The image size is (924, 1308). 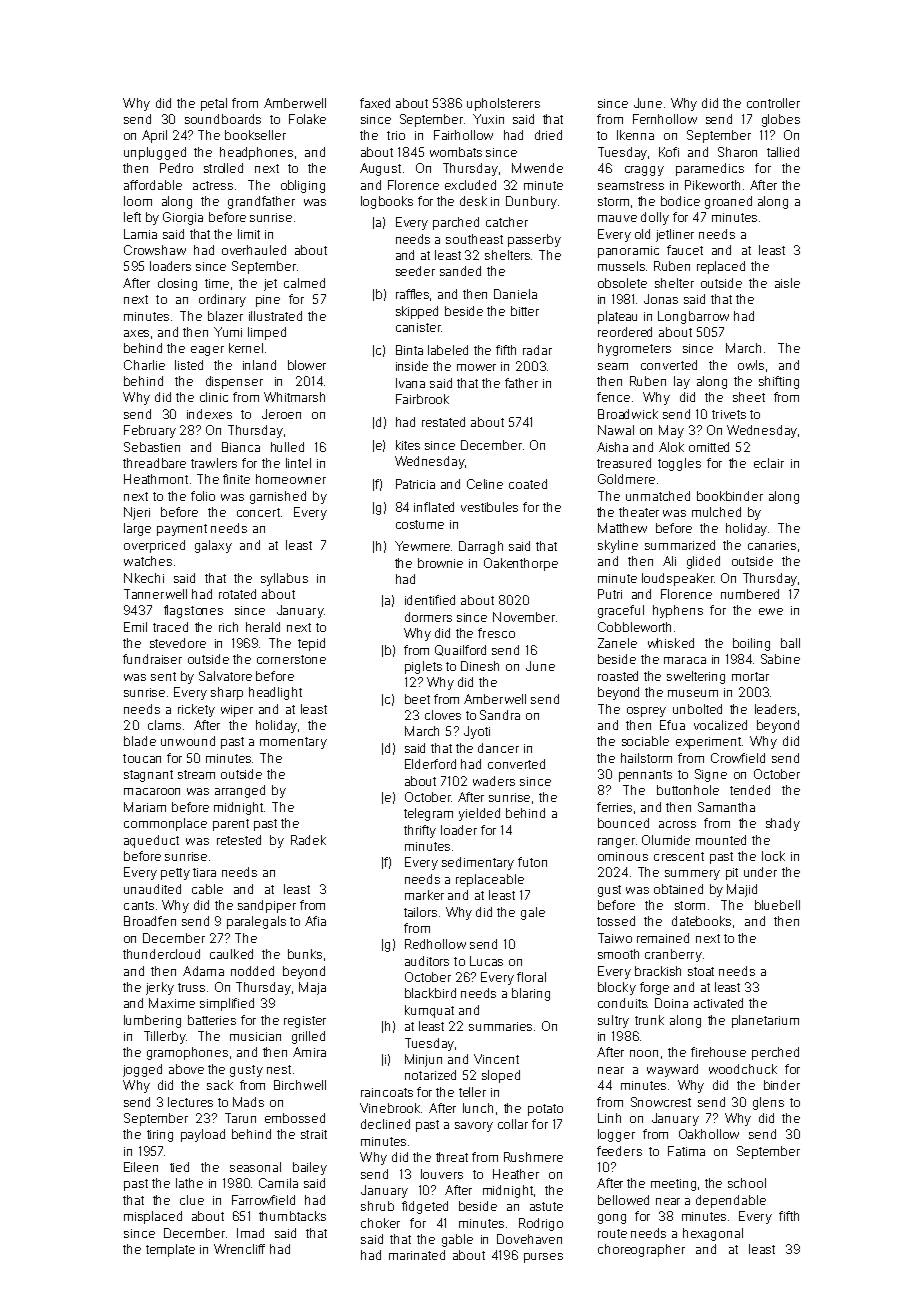 I want to click on loom, so click(x=138, y=201).
